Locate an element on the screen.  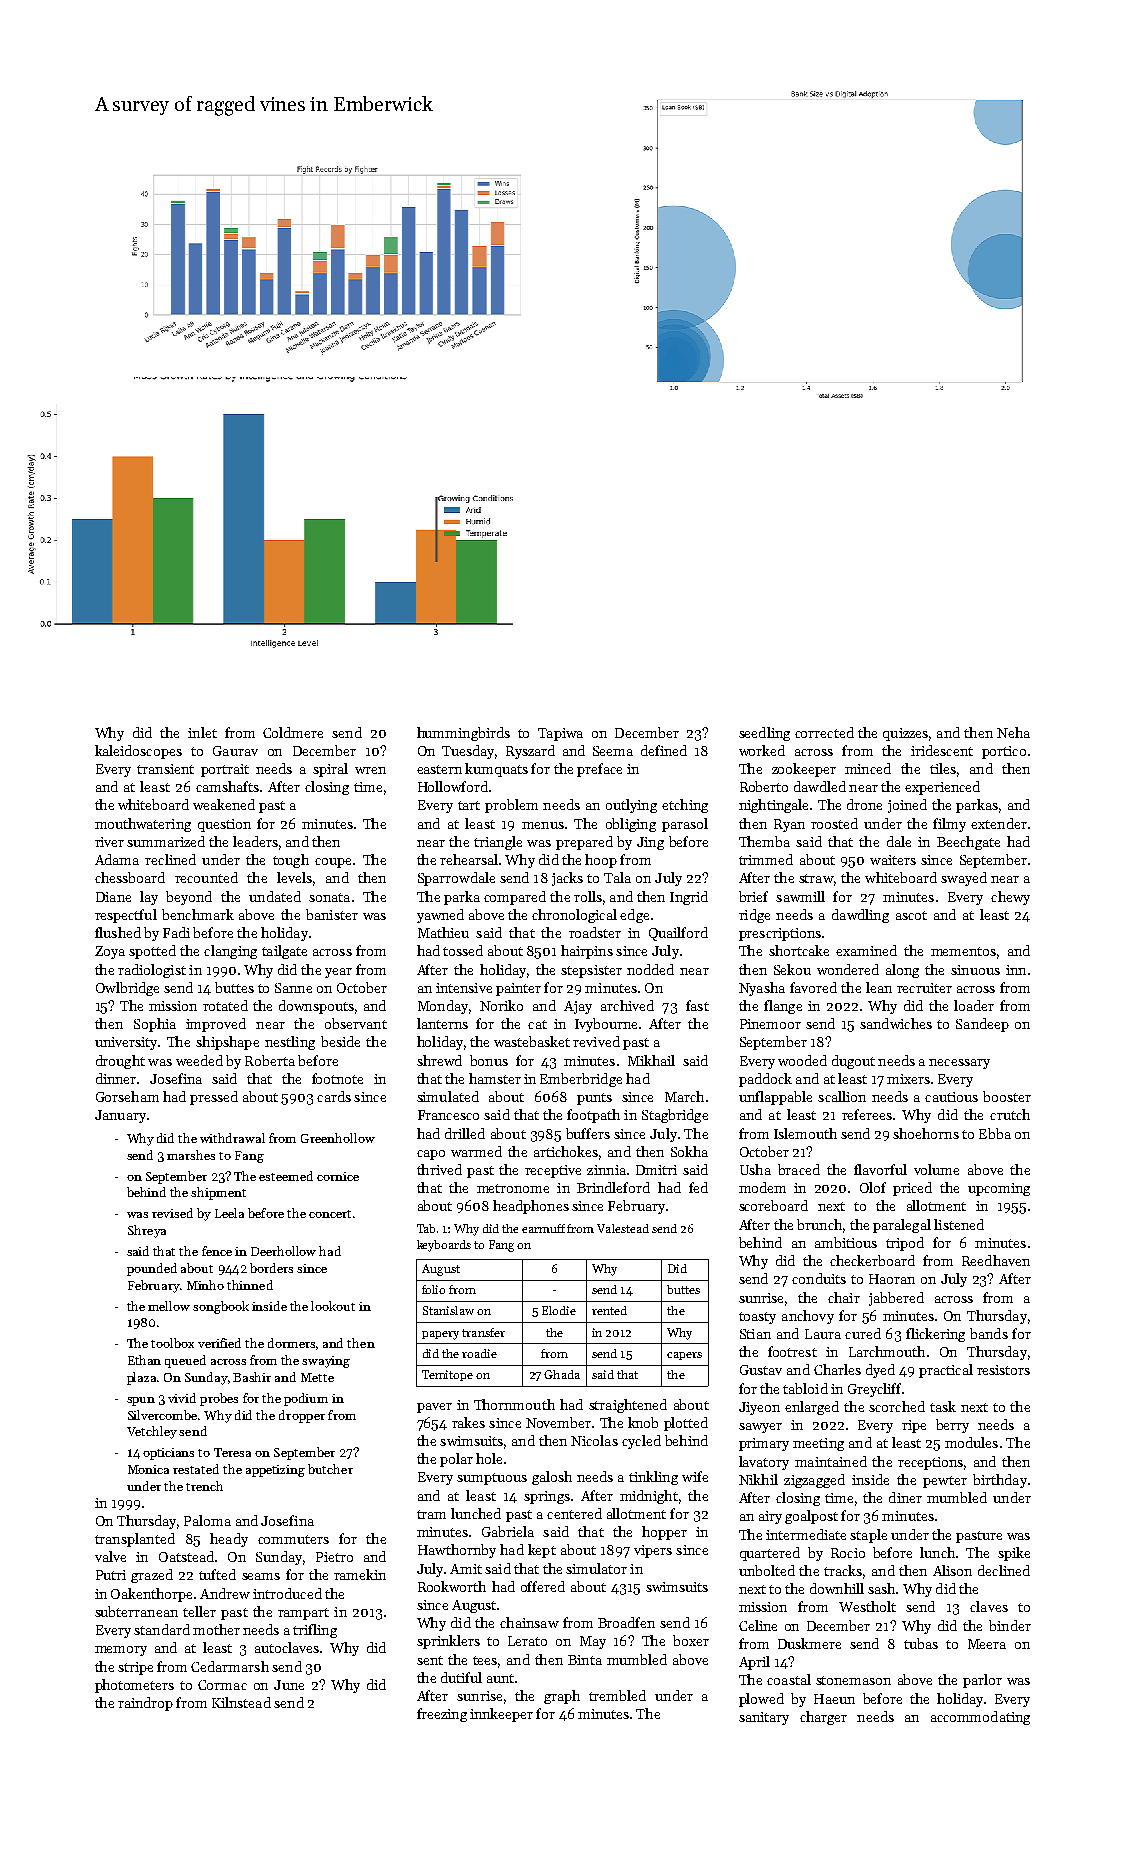
corrected is located at coordinates (824, 732).
